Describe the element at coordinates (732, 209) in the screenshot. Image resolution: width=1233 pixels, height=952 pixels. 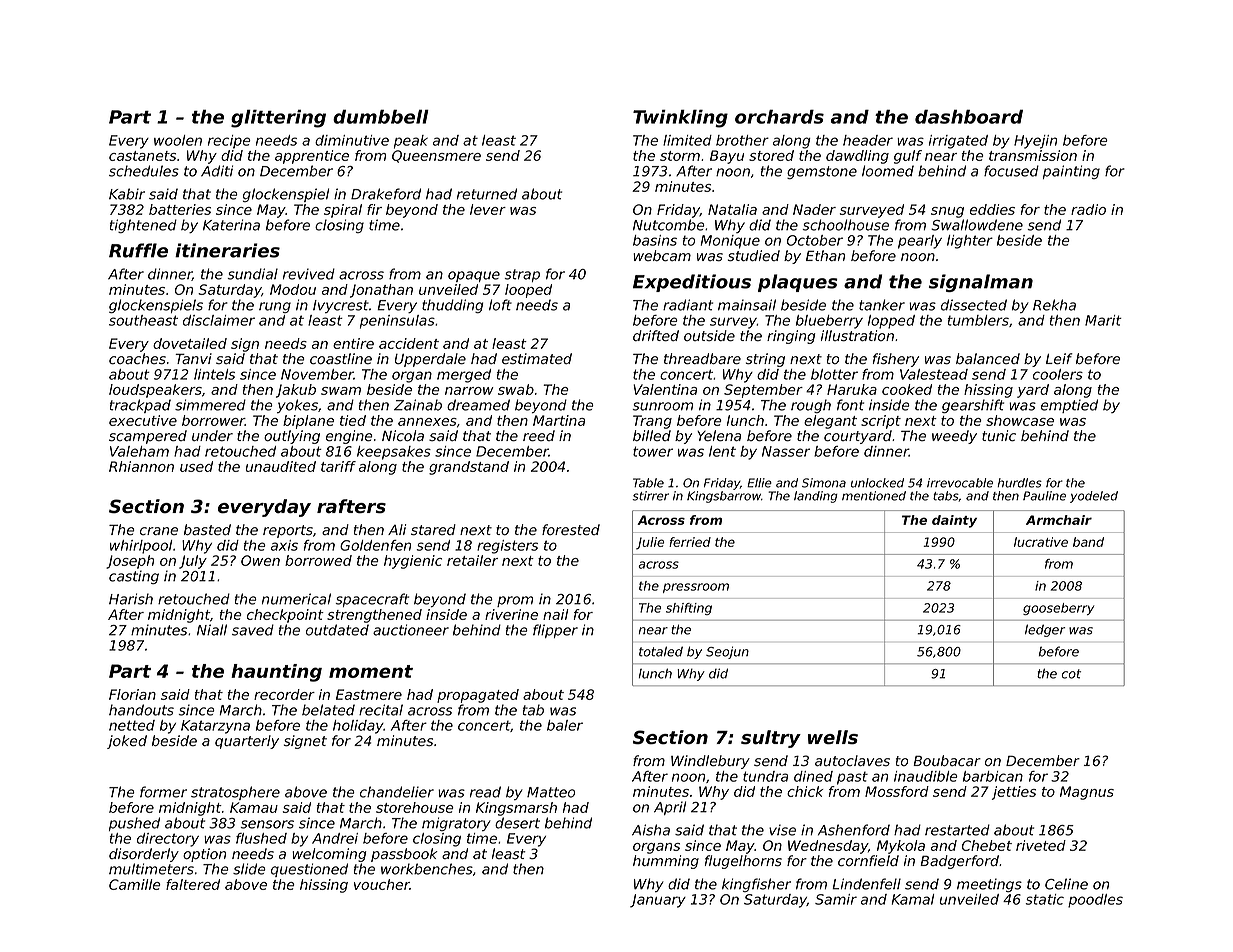
I see `Natalia` at that location.
